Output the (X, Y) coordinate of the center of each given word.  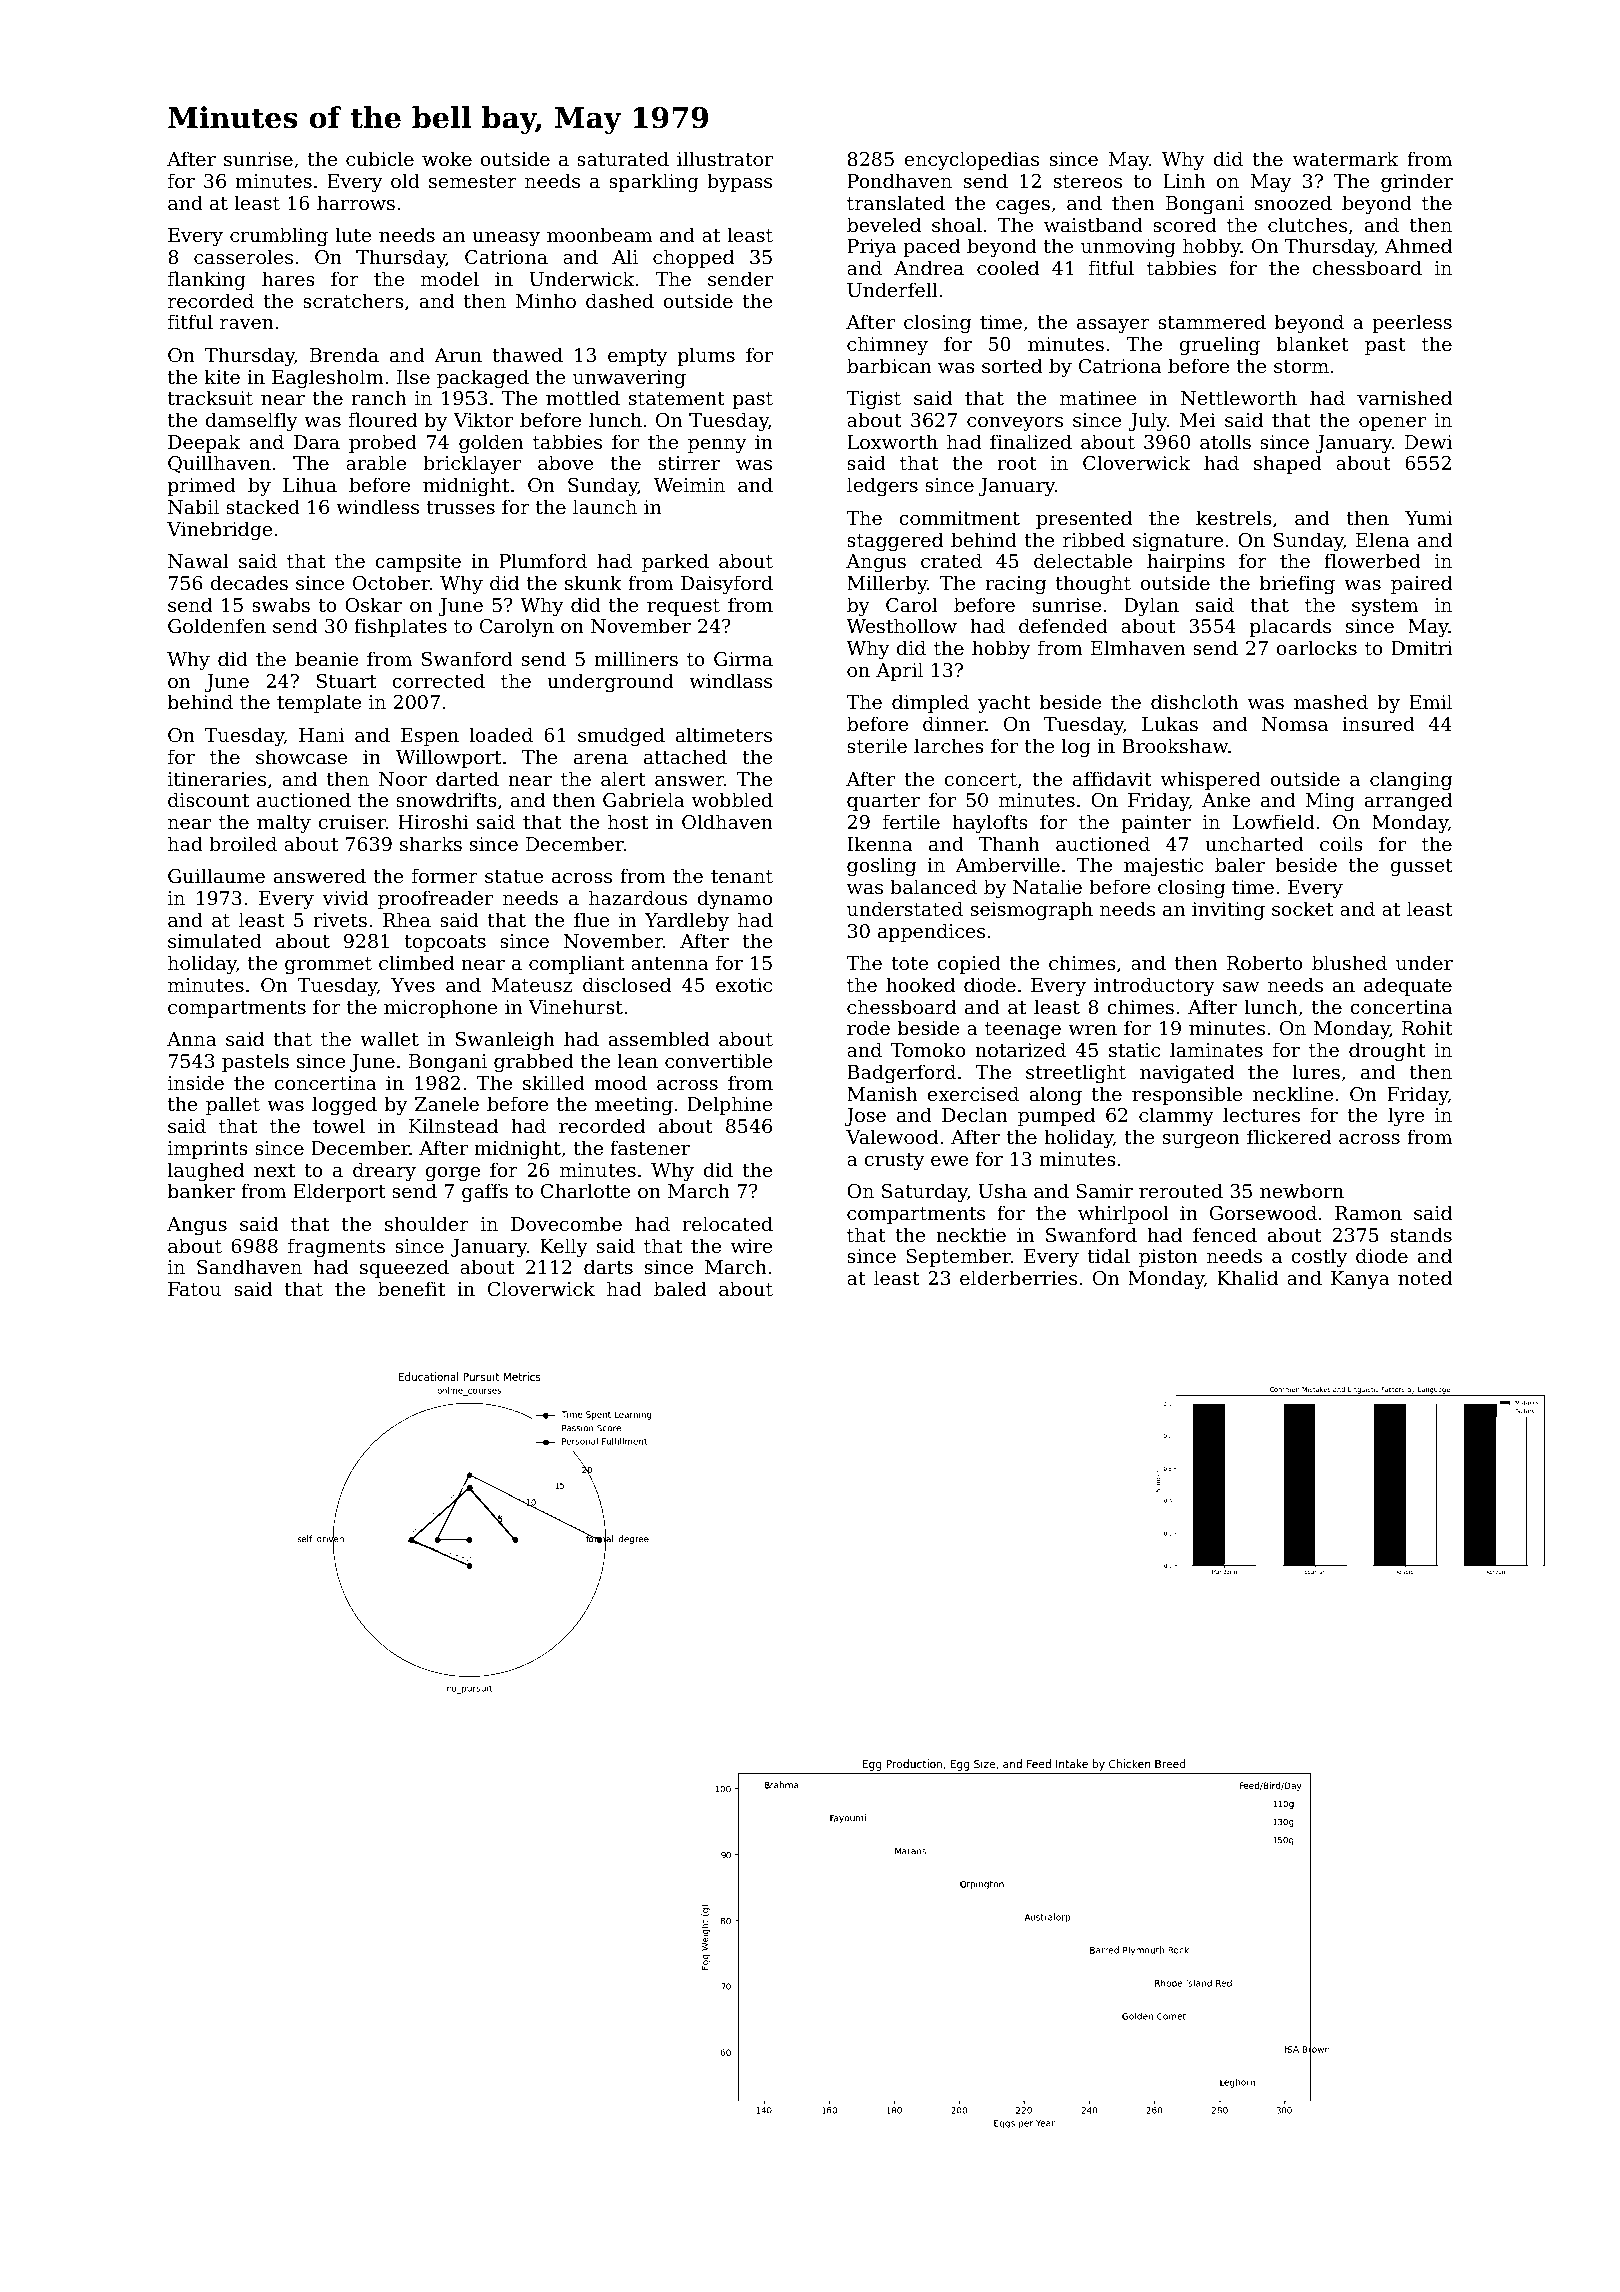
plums (706, 356)
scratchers (353, 300)
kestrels (1234, 517)
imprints (208, 1150)
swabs (281, 604)
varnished (1404, 397)
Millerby (887, 584)
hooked (920, 984)
